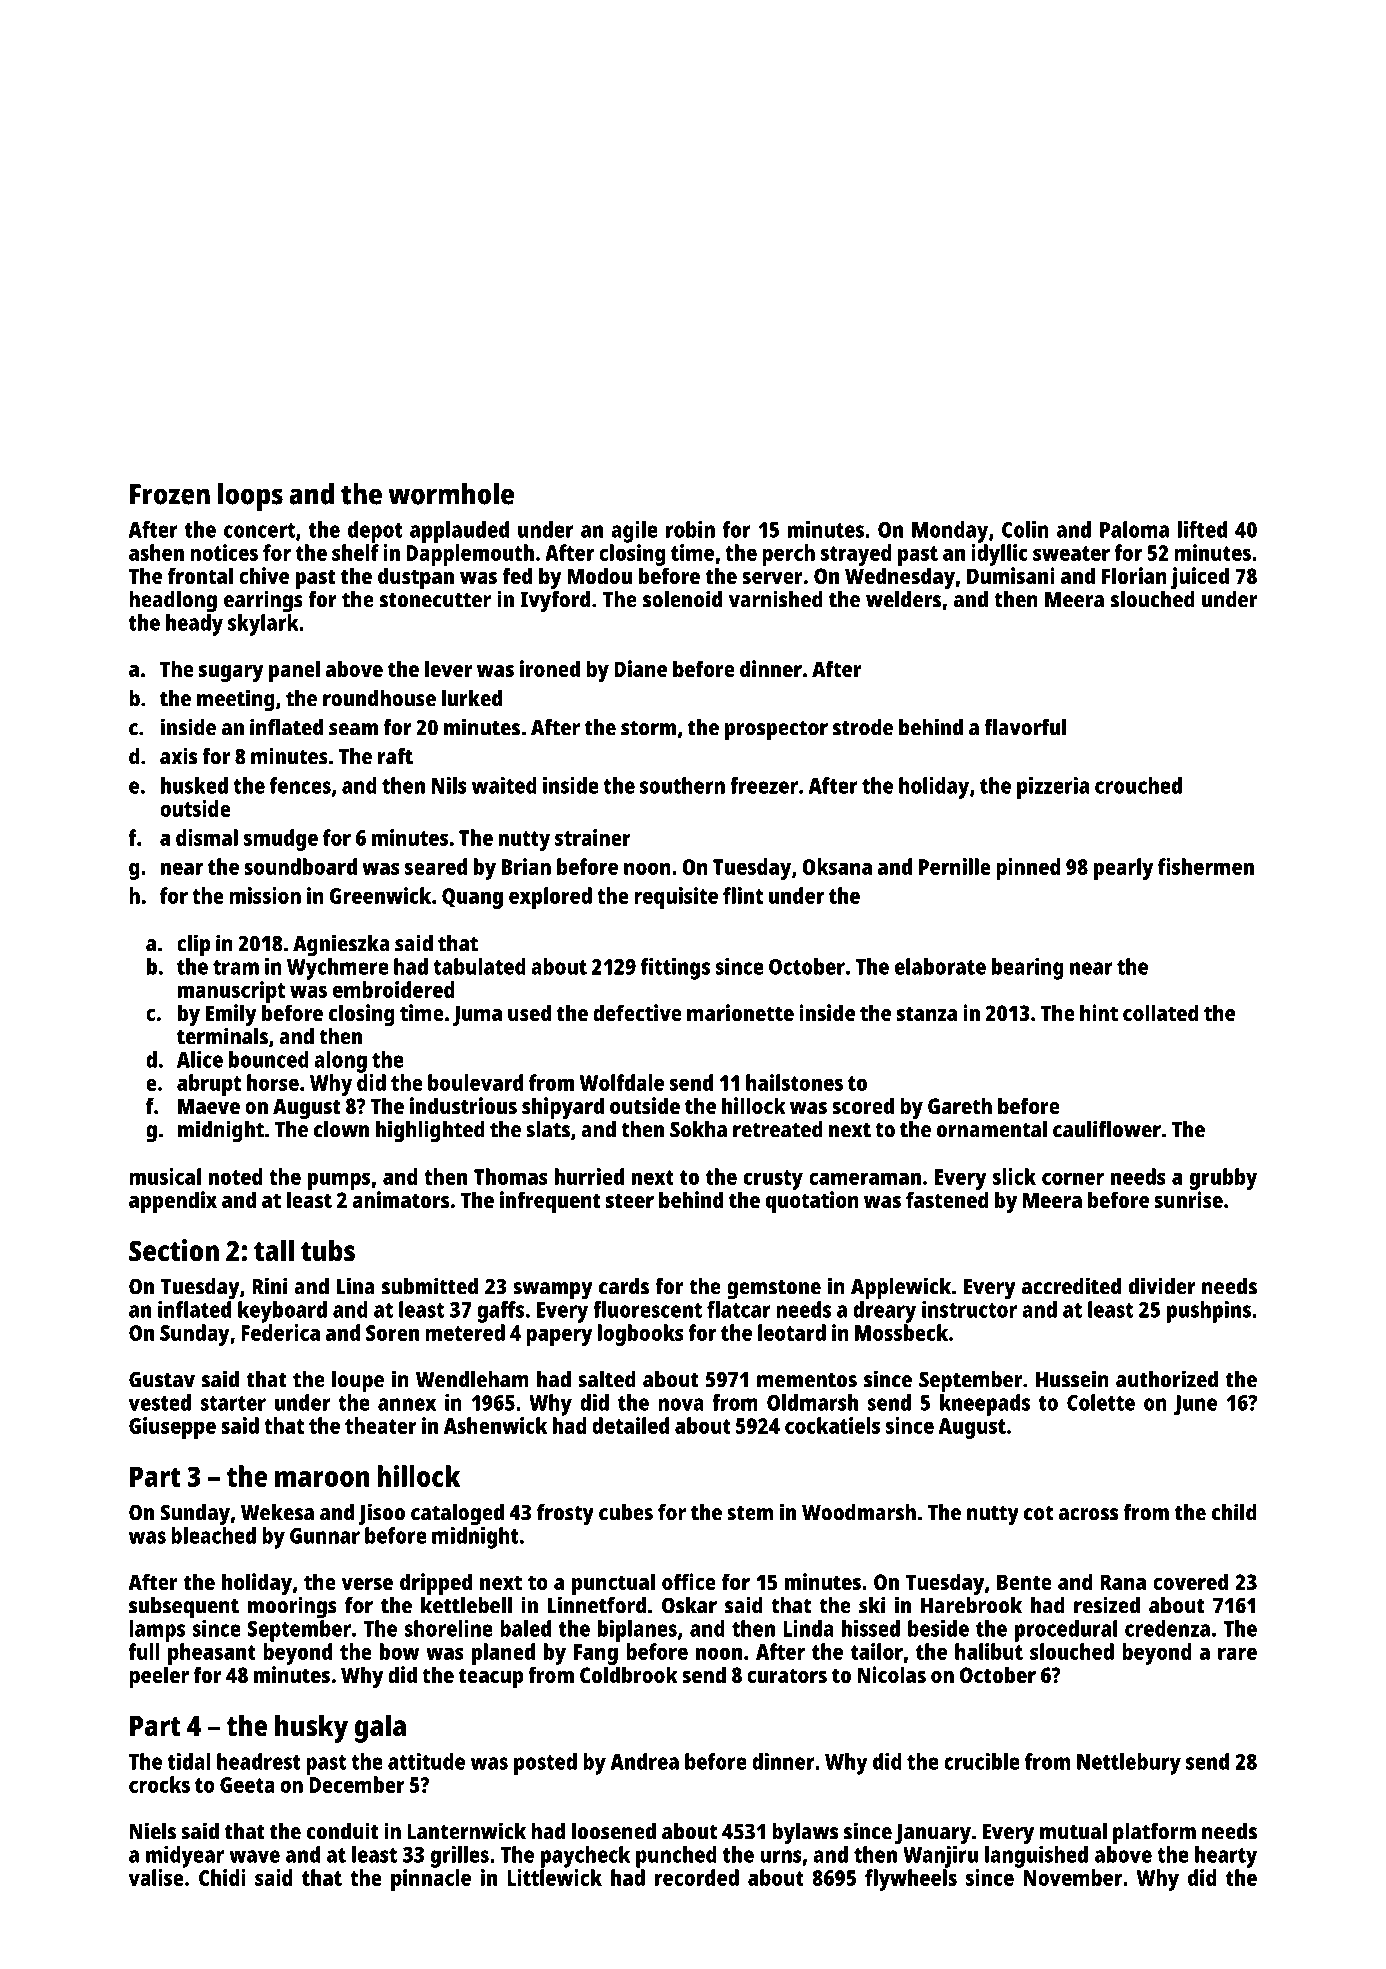  Describe the element at coordinates (1025, 727) in the image. I see `flavorful` at that location.
